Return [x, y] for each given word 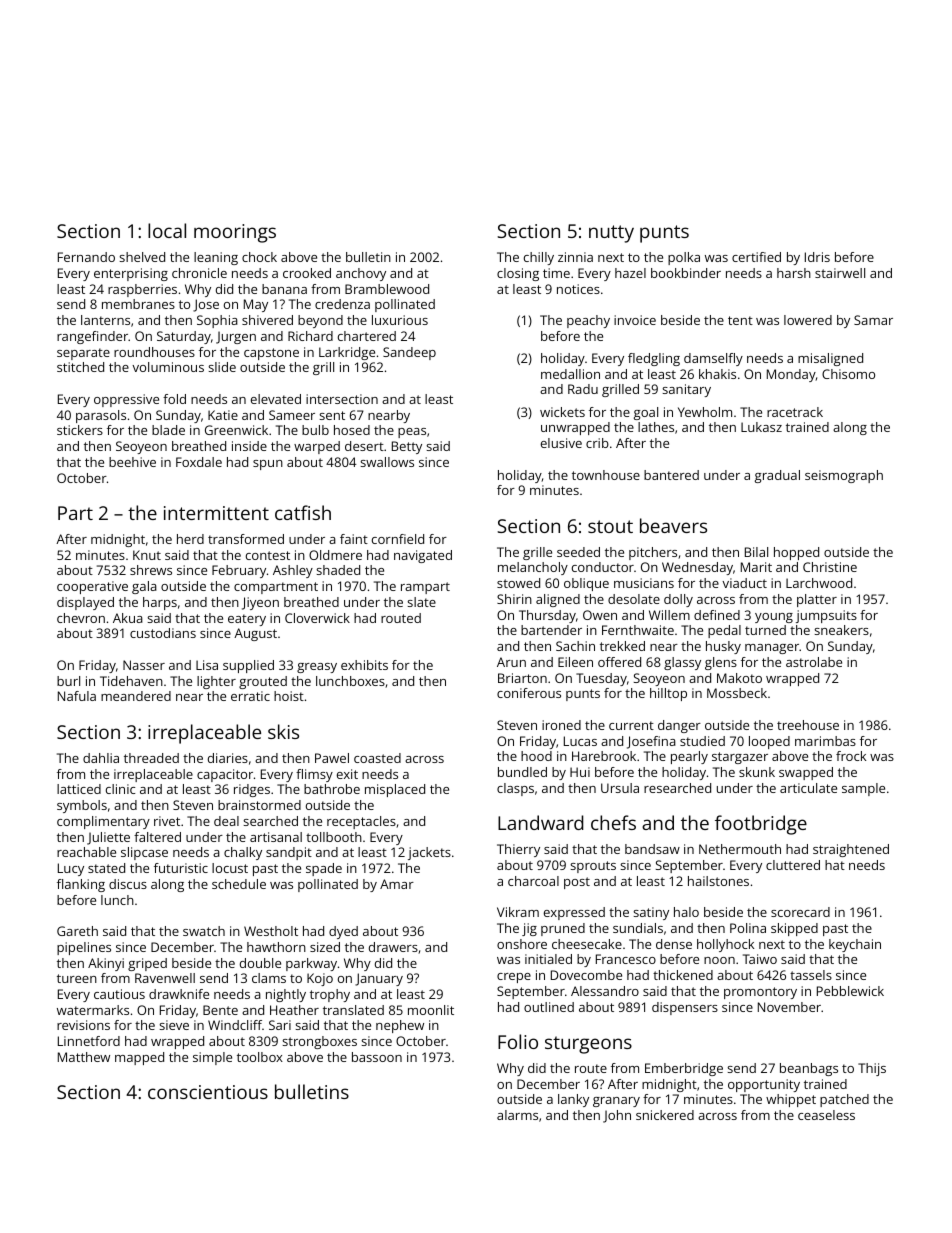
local [167, 230]
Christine [830, 567]
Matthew [84, 1057]
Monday [791, 375]
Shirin [514, 599]
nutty [611, 234]
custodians [163, 633]
